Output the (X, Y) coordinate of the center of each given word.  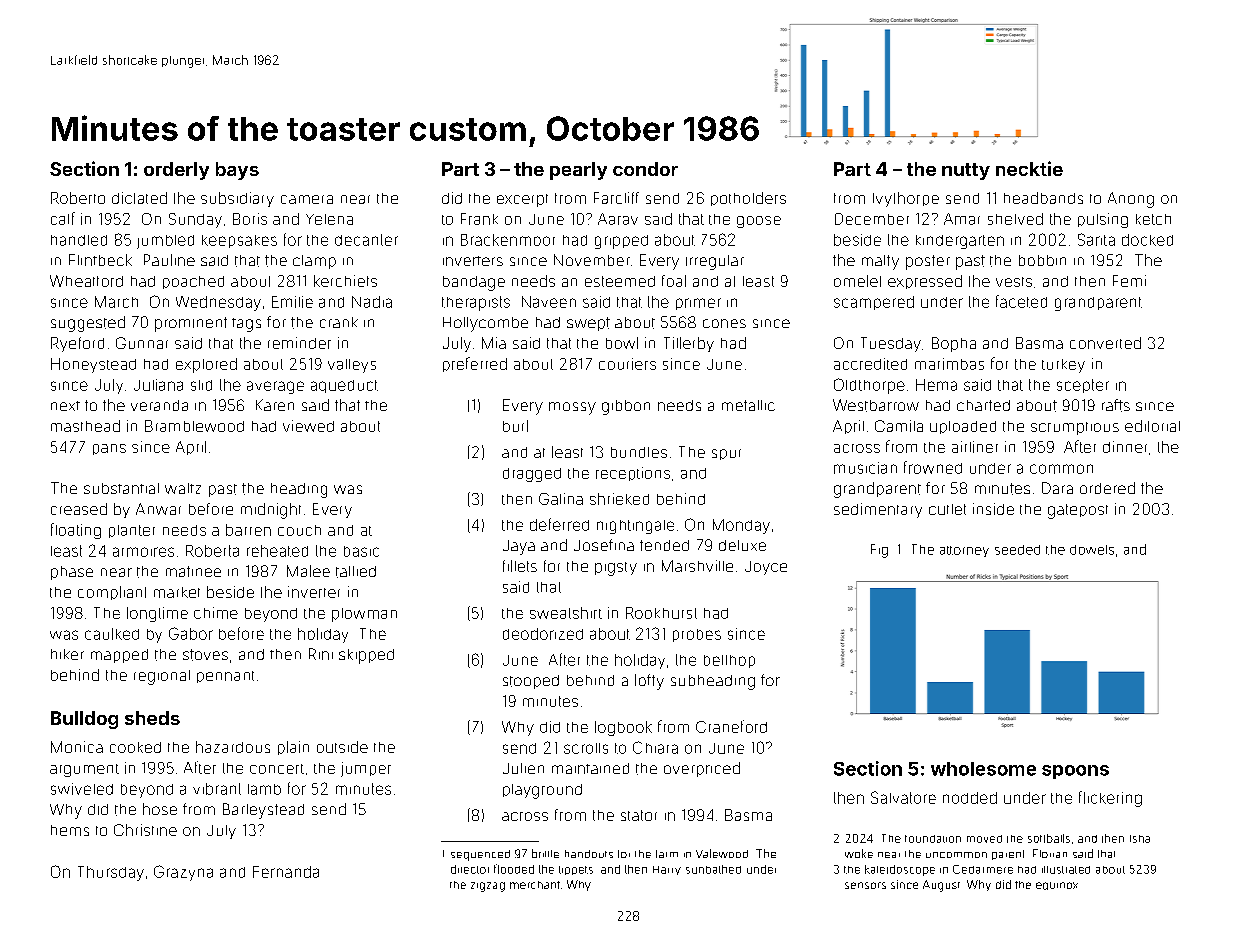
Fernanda (286, 872)
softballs (1049, 838)
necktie (1029, 168)
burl (515, 426)
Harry (667, 870)
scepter (1083, 386)
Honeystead (93, 365)
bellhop (729, 661)
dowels (1092, 550)
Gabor (191, 633)
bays (237, 171)
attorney (964, 551)
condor (645, 169)
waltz (183, 488)
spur (726, 454)
